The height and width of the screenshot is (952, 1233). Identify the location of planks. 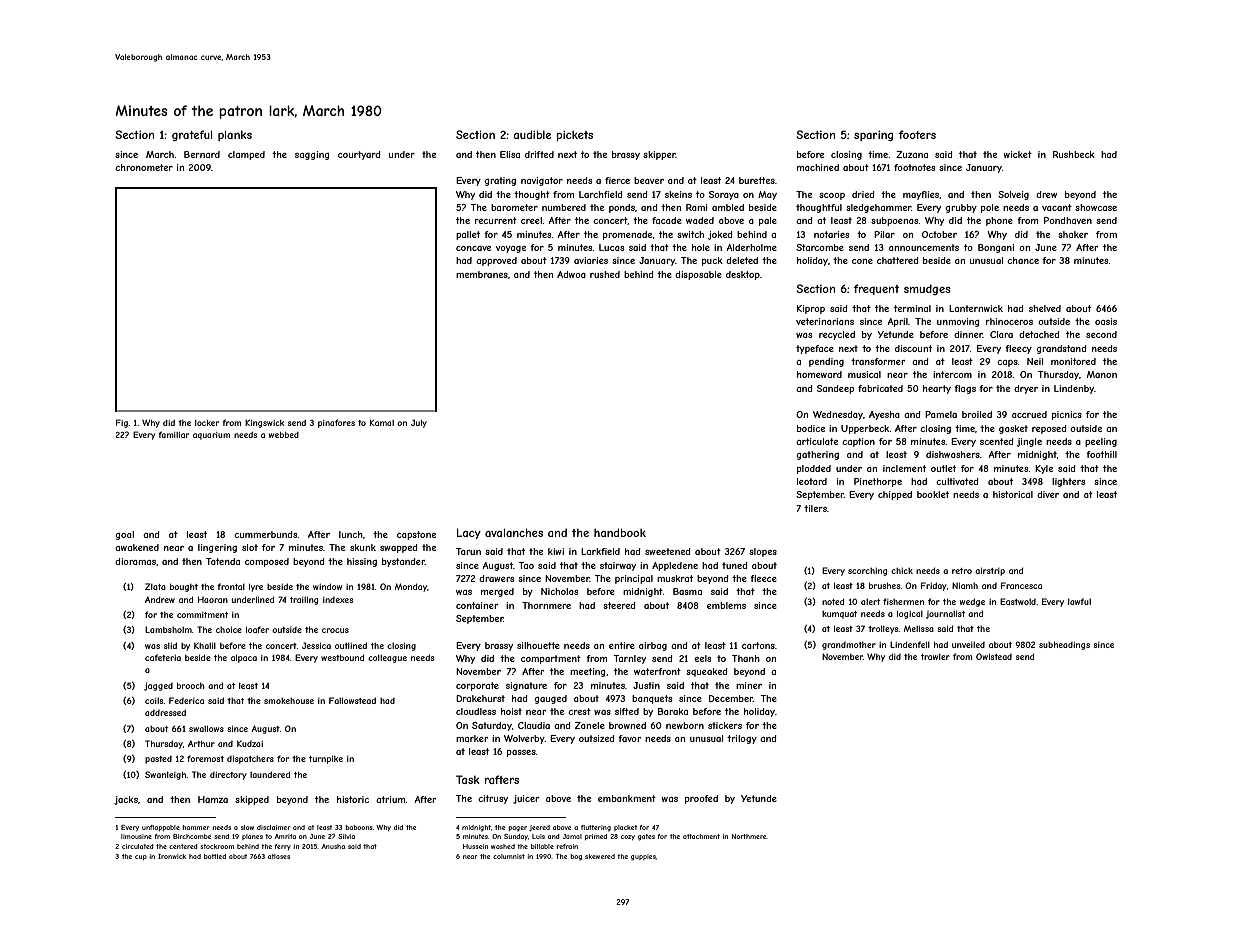
(235, 135).
